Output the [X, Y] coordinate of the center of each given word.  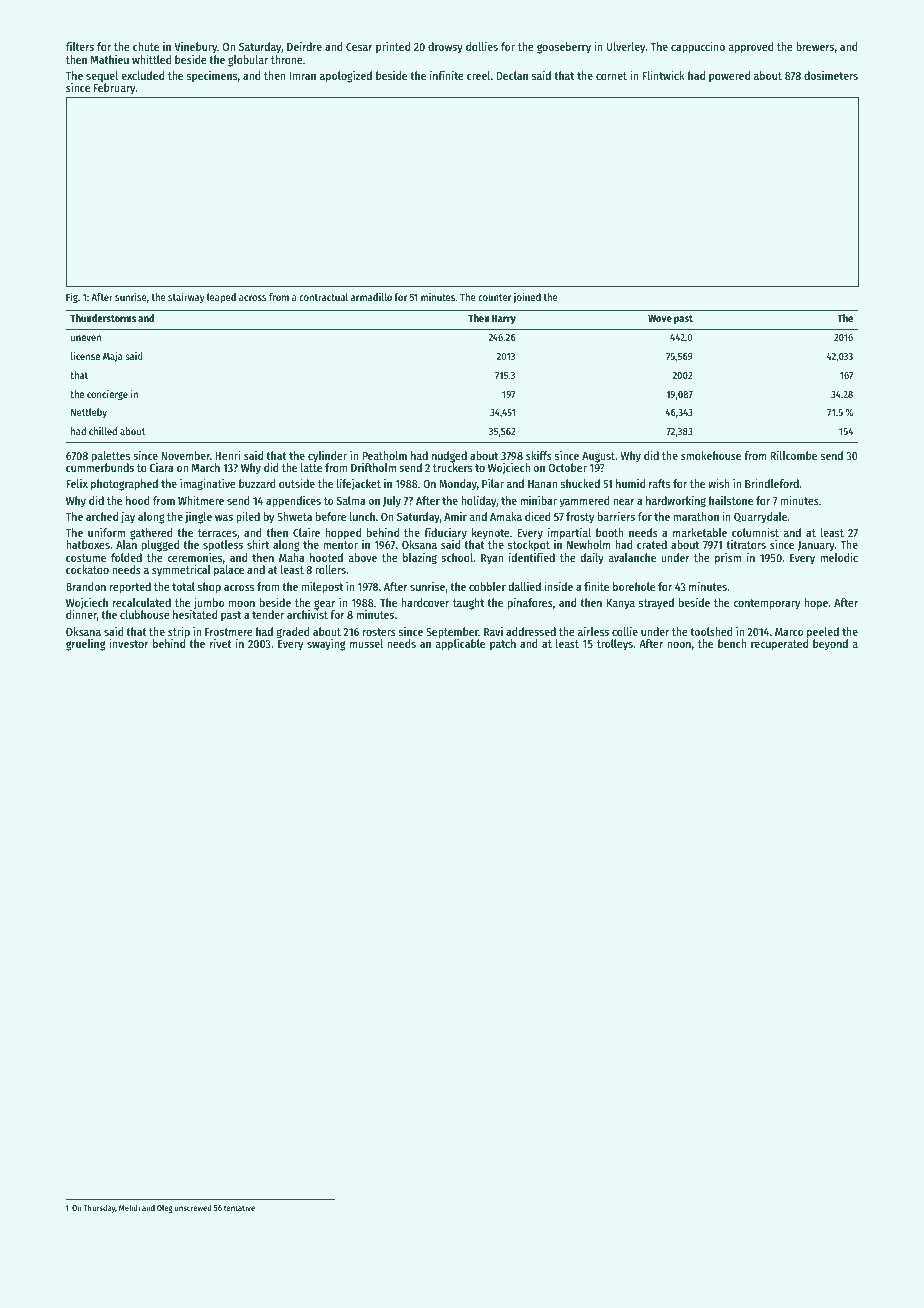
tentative [239, 1207]
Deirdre [304, 46]
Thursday [99, 1208]
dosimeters [831, 75]
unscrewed [193, 1208]
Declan [512, 75]
